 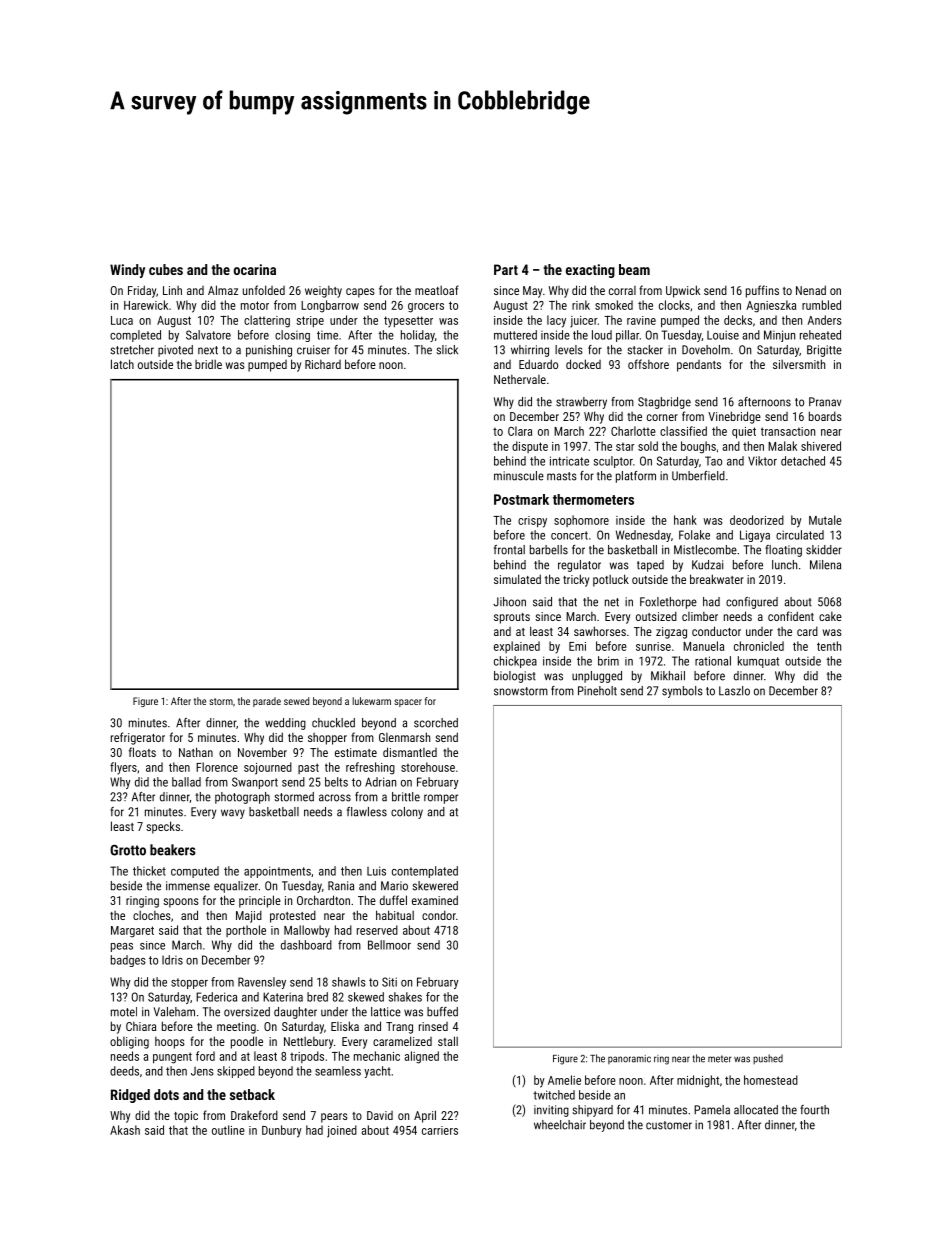 What do you see at coordinates (333, 723) in the screenshot?
I see `chuckled` at bounding box center [333, 723].
